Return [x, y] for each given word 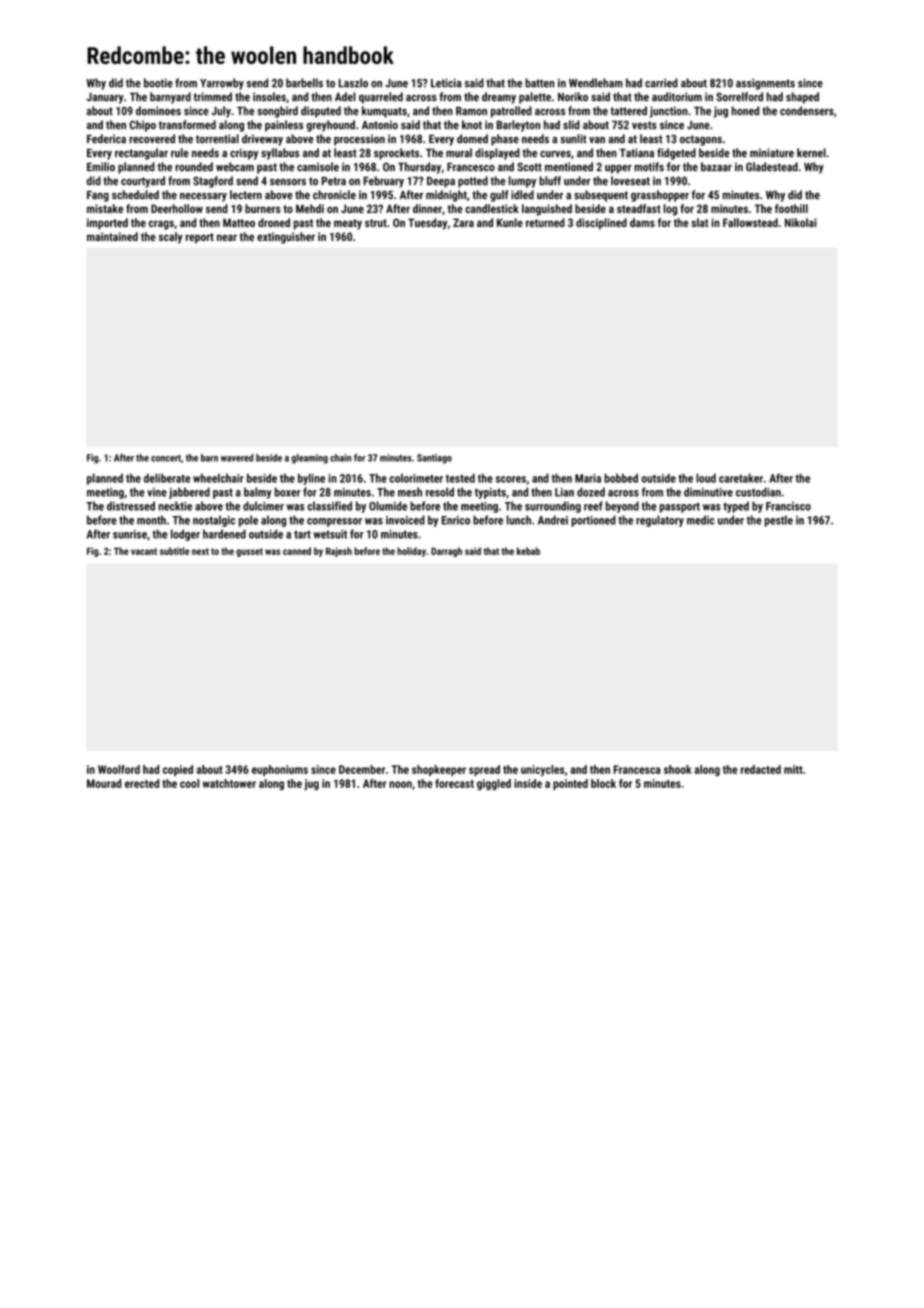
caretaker [741, 478]
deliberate [167, 478]
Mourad [104, 783]
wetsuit [330, 534]
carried [661, 83]
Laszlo [353, 83]
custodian [758, 492]
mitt [793, 769]
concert [166, 458]
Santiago [434, 459]
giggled [494, 784]
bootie [158, 83]
